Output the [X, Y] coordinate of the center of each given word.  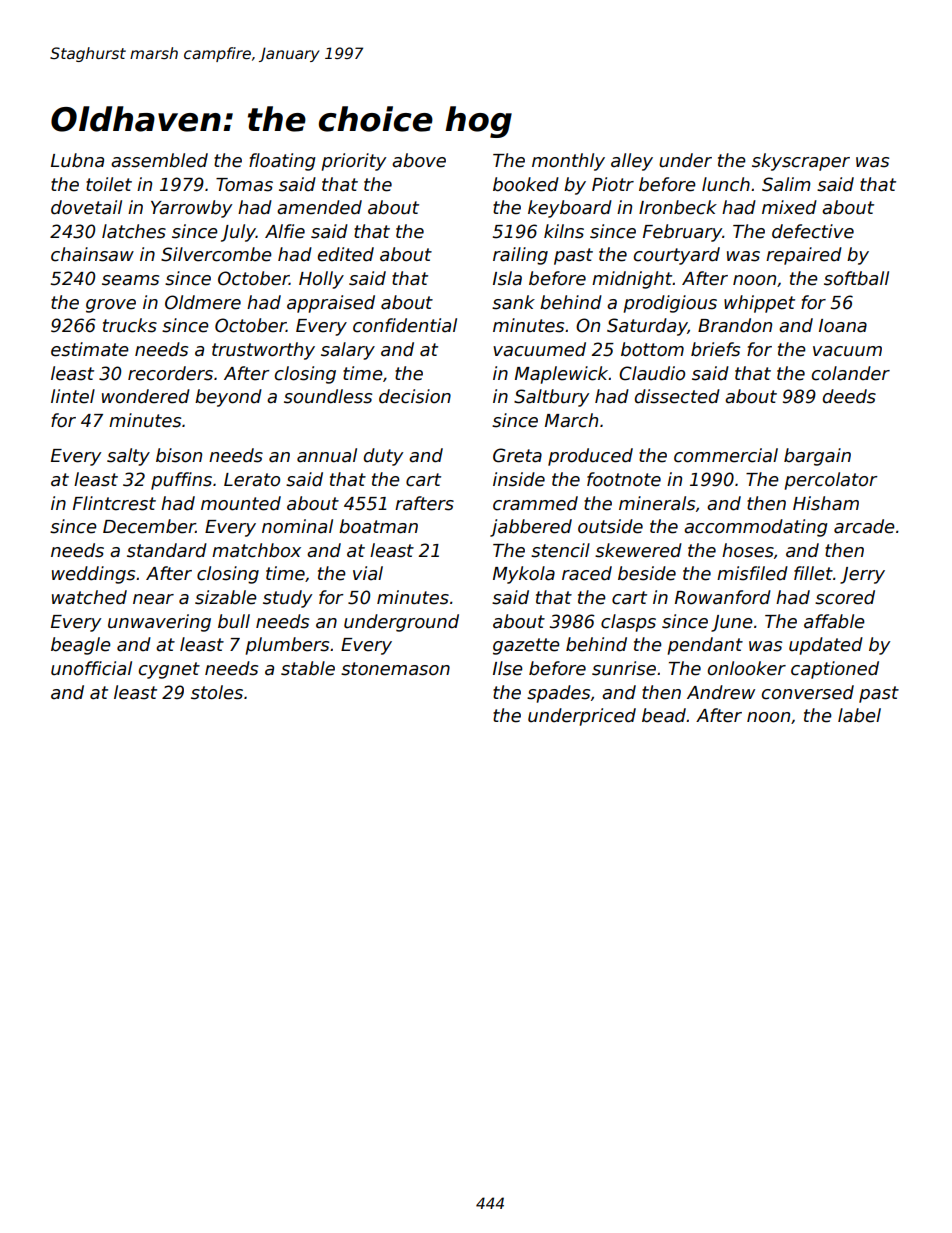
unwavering [159, 623]
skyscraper [801, 162]
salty [128, 457]
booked [526, 184]
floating [282, 162]
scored [845, 597]
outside [610, 526]
